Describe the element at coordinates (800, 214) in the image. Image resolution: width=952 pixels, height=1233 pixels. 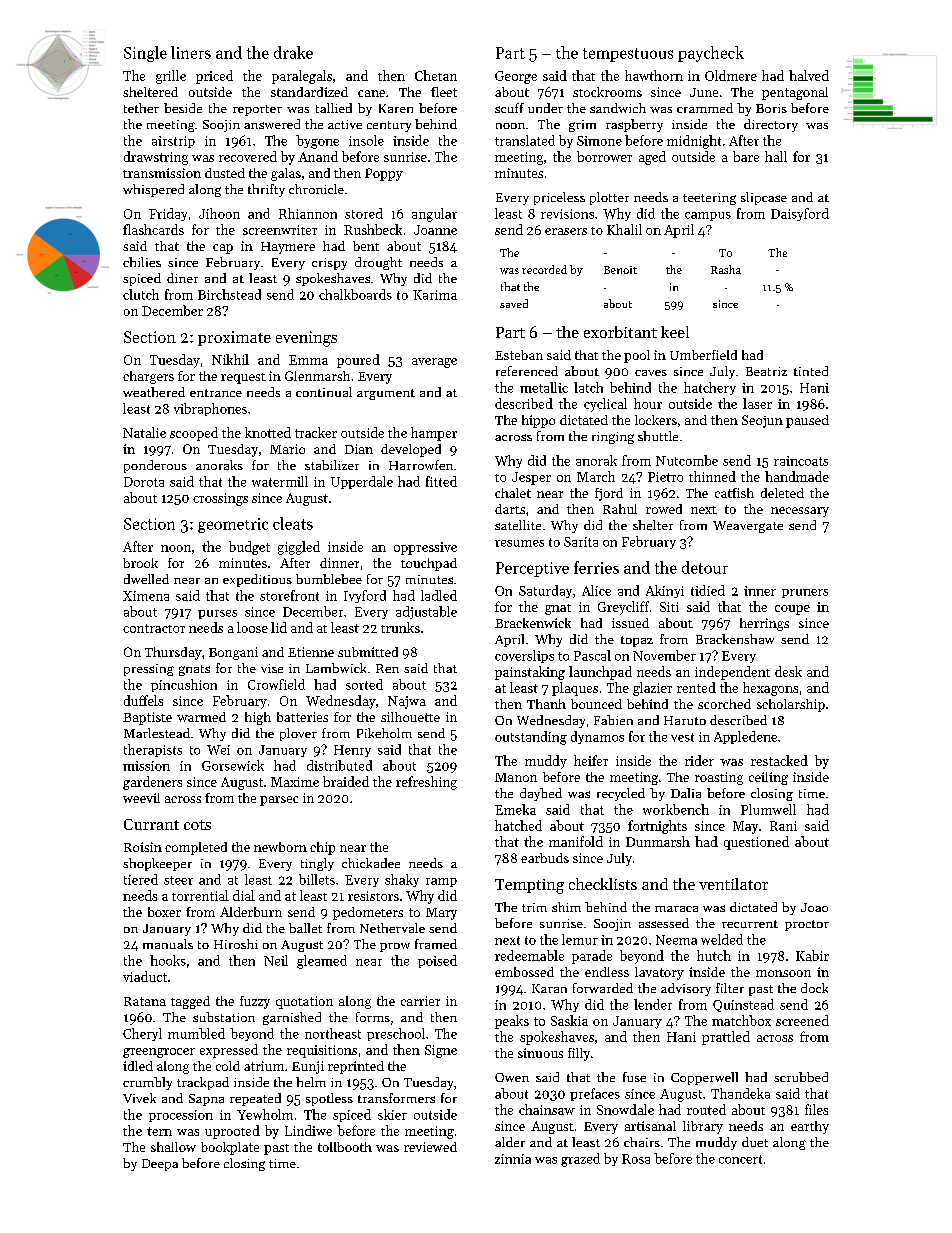
I see `Daisyford` at that location.
